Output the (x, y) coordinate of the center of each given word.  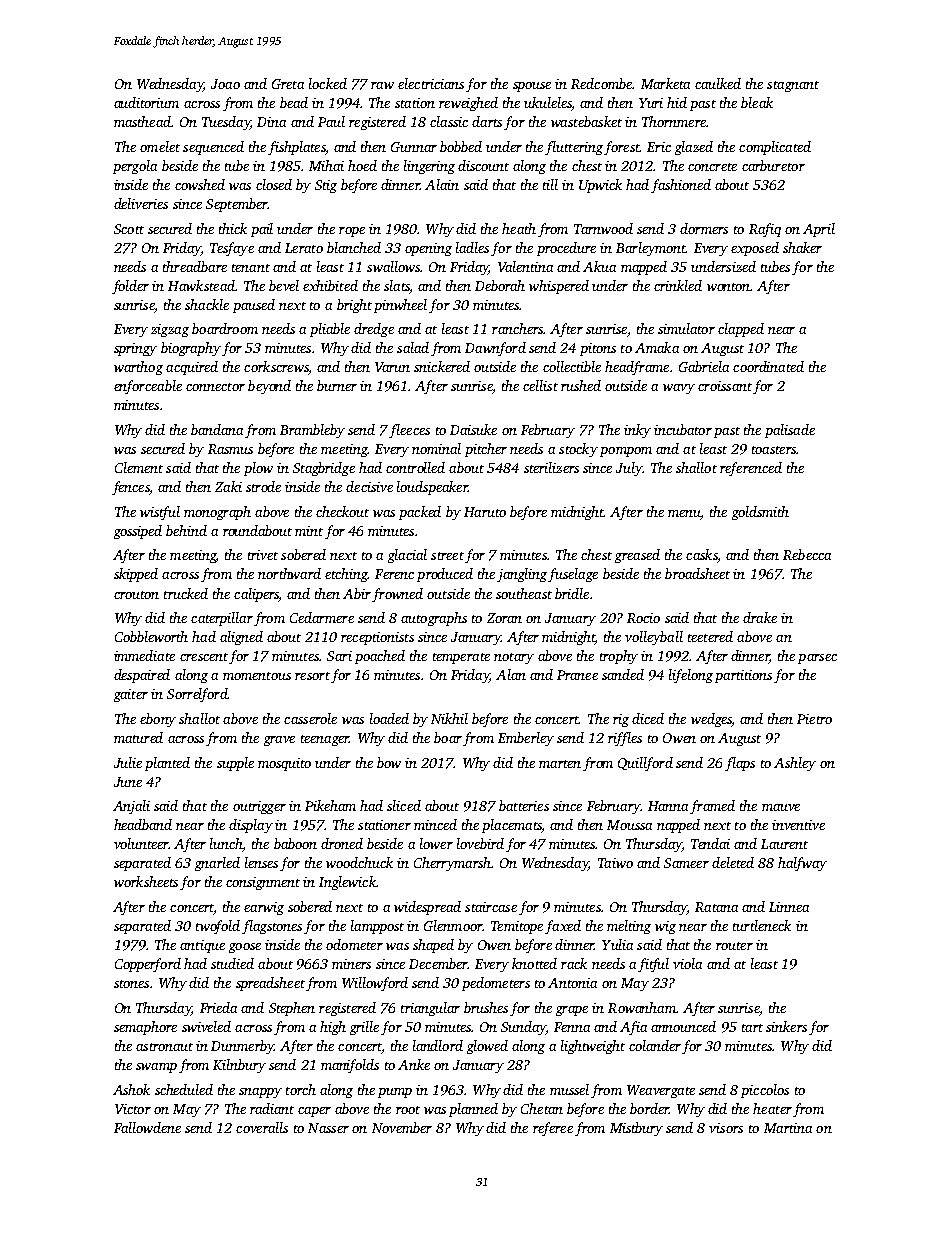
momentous (257, 676)
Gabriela (704, 366)
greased (637, 556)
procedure (566, 249)
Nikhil (449, 718)
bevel (284, 285)
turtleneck (762, 925)
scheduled (184, 1089)
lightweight (593, 1047)
